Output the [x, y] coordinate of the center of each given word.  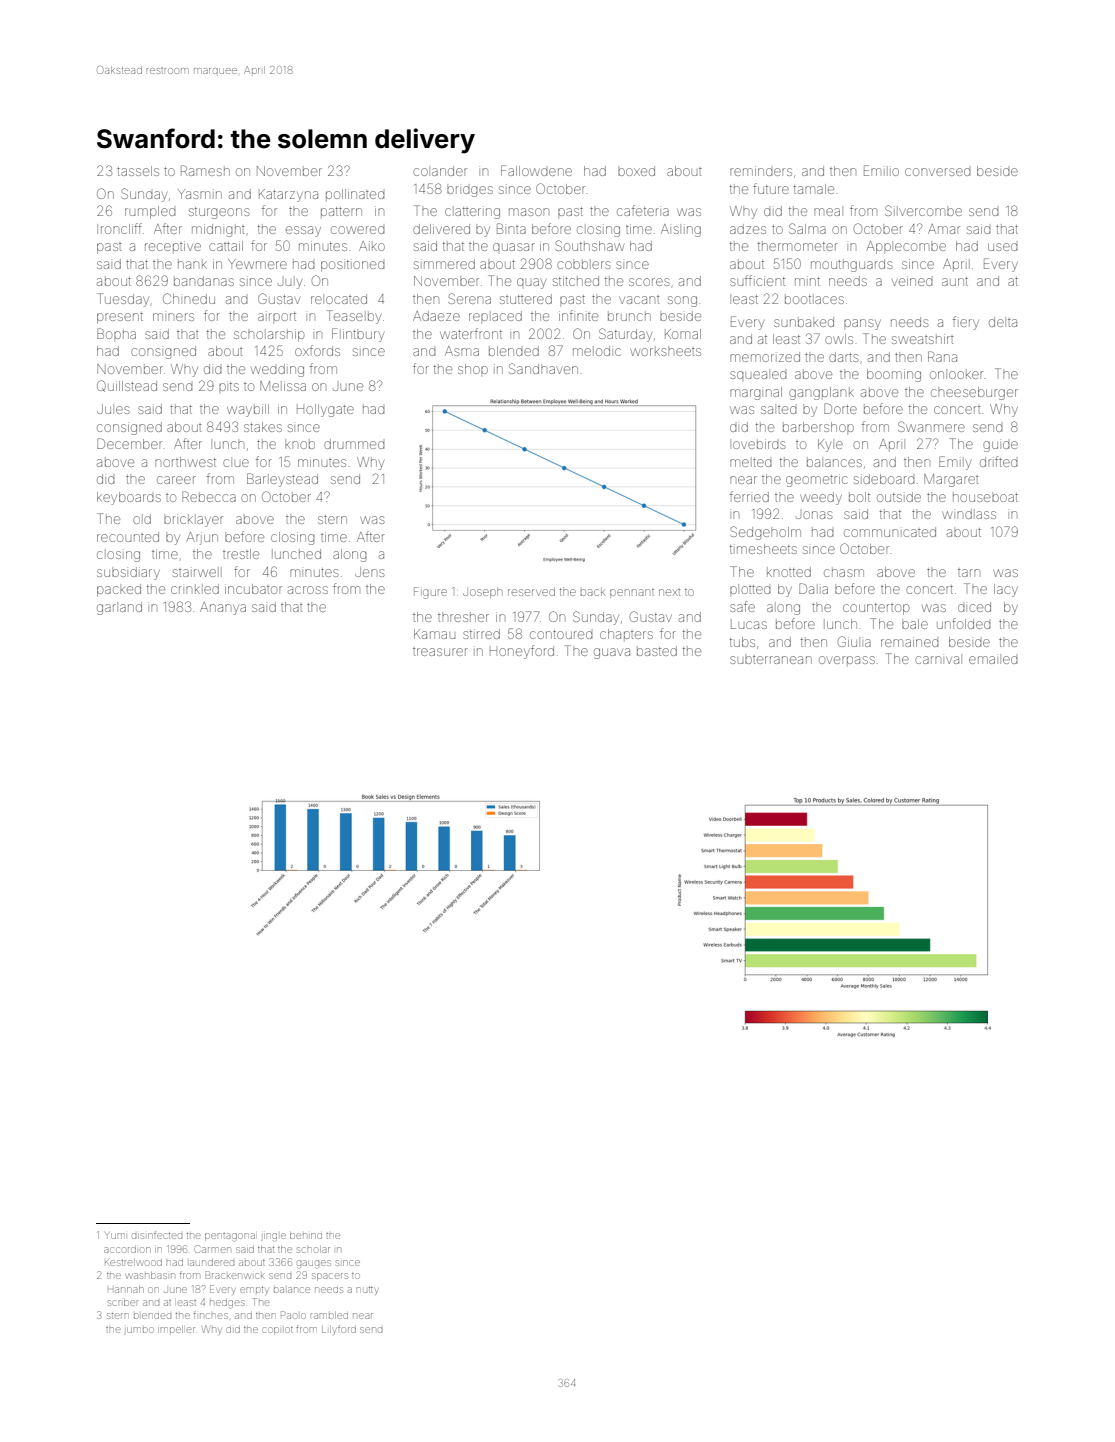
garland [119, 608]
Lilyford [339, 1329]
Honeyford [522, 652]
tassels [138, 171]
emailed [993, 660]
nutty [367, 1290]
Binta [511, 228]
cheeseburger [974, 393]
